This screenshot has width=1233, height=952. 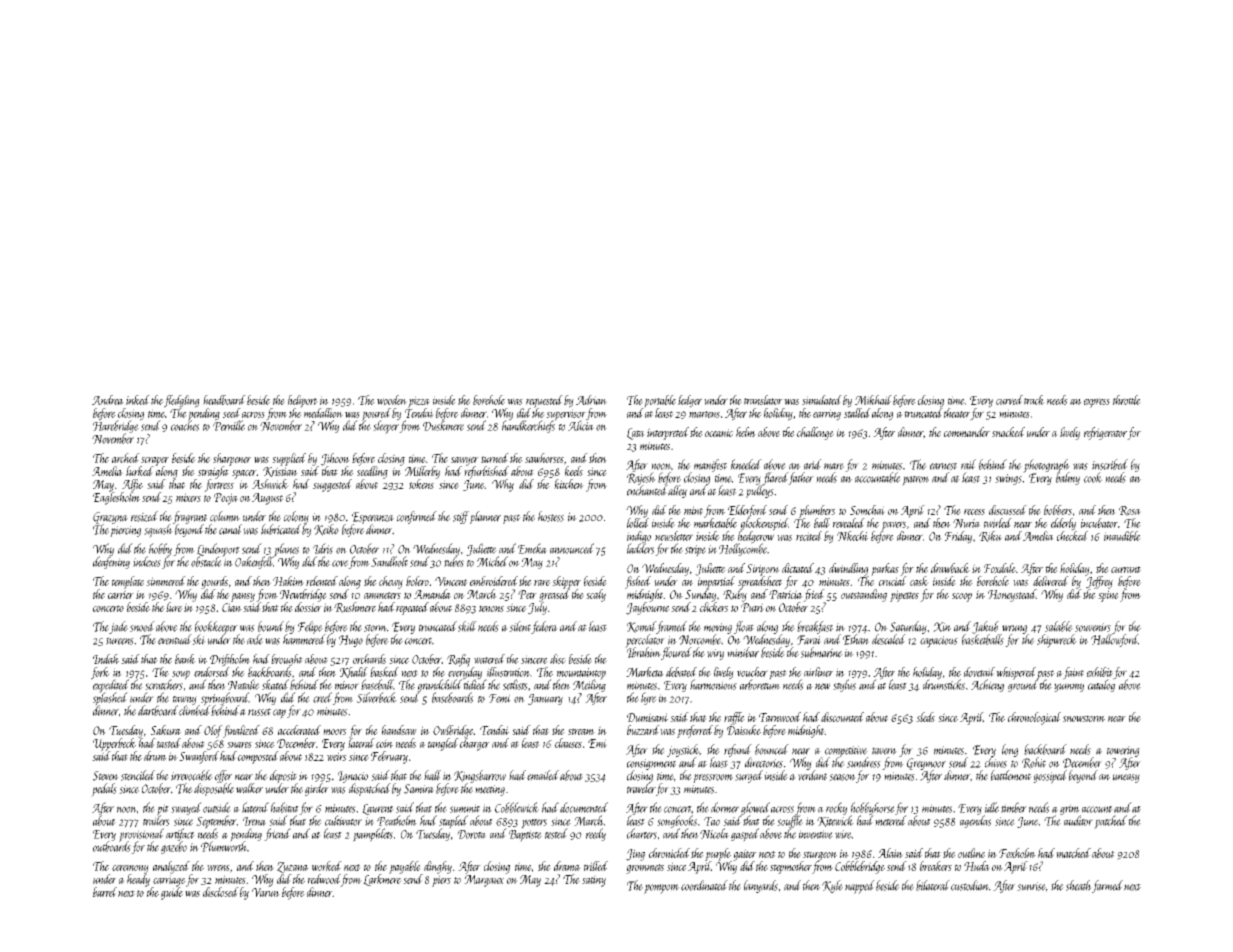 What do you see at coordinates (441, 881) in the screenshot?
I see `piers` at bounding box center [441, 881].
